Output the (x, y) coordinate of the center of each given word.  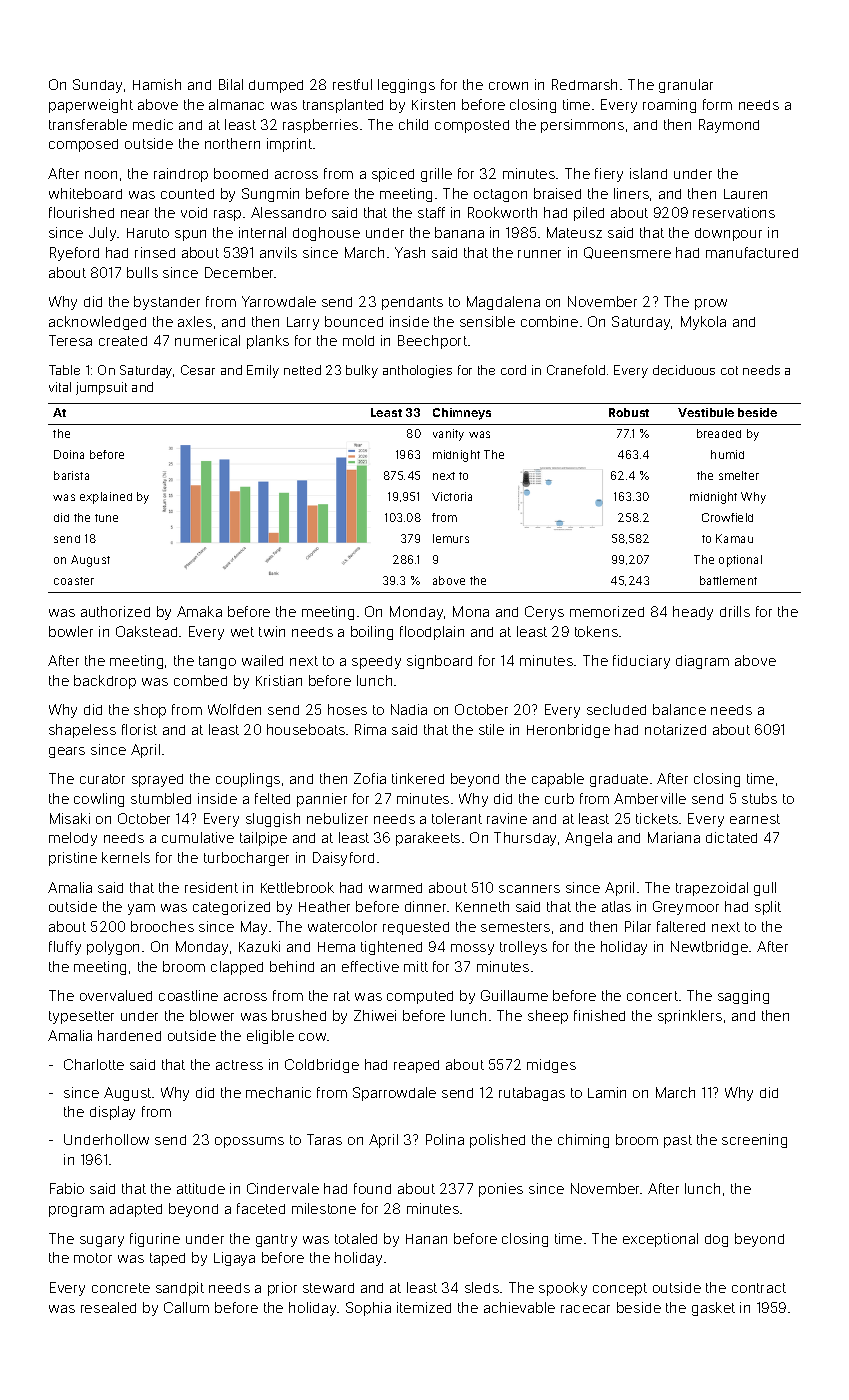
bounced (354, 321)
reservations (734, 212)
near (135, 214)
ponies (501, 1190)
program (76, 1211)
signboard (439, 662)
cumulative (198, 837)
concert (652, 996)
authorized (115, 611)
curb (559, 798)
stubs (759, 798)
